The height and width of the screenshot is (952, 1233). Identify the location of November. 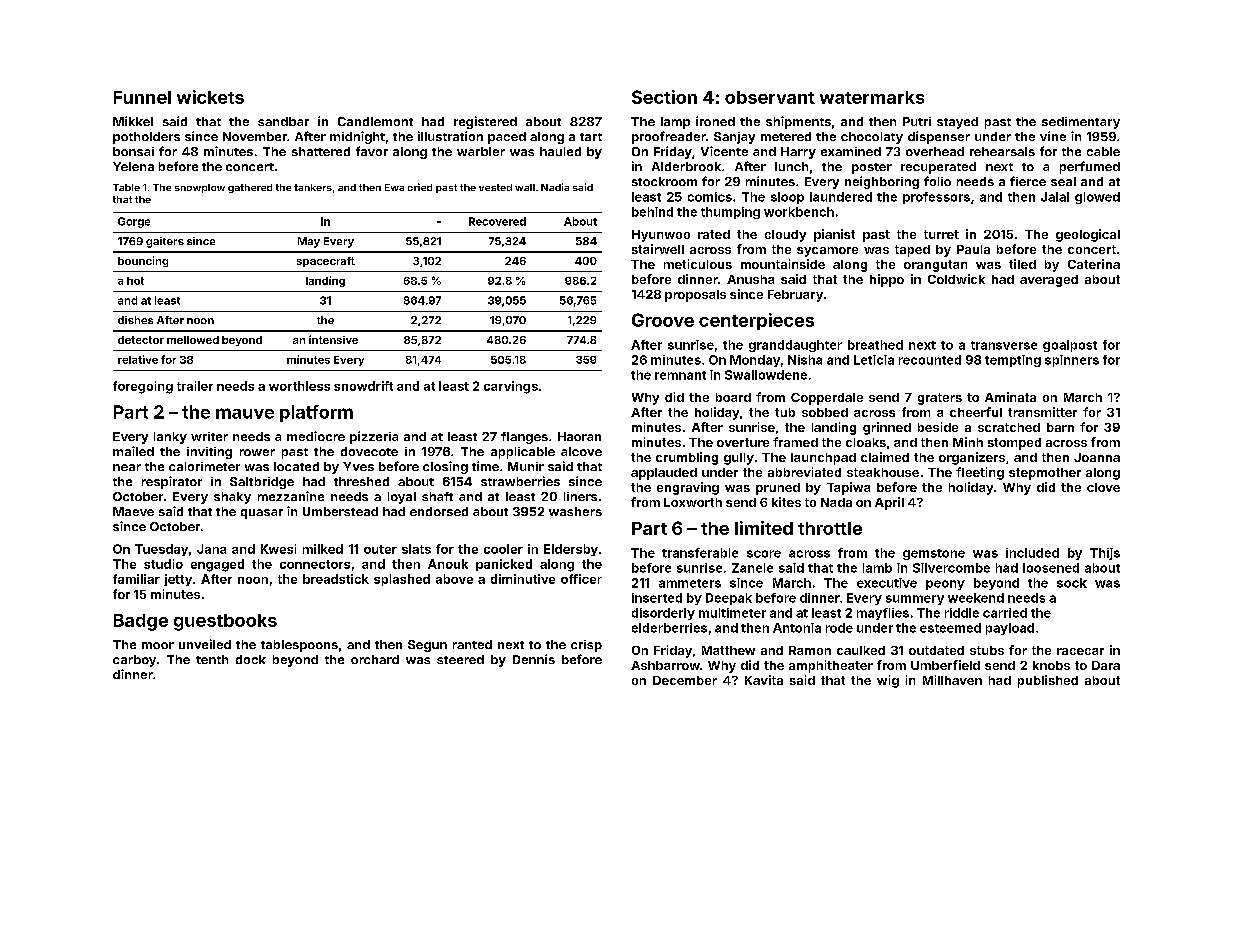
(255, 136).
